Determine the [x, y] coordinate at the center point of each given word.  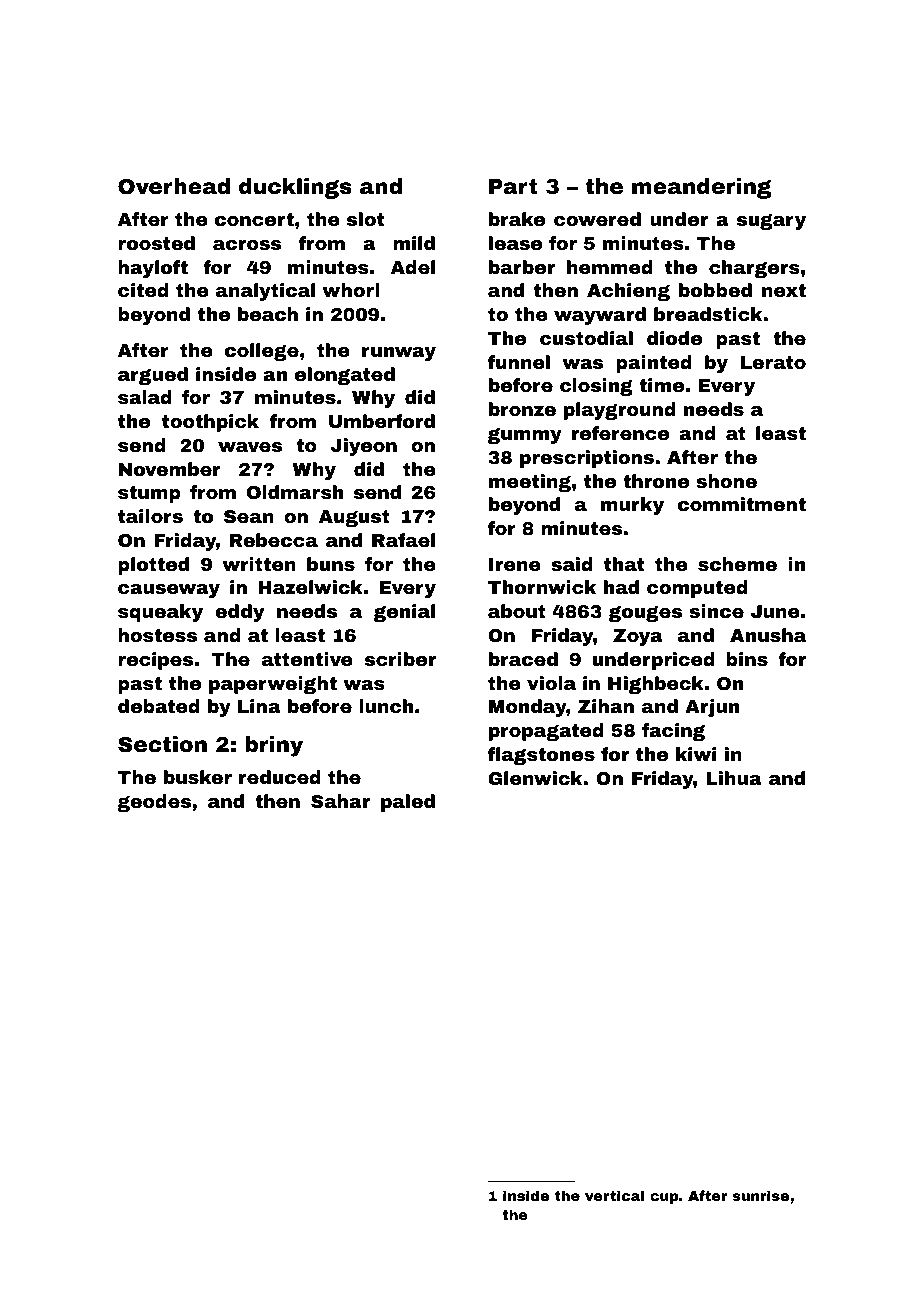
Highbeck [656, 685]
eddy [239, 613]
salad [145, 397]
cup [664, 1198]
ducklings [295, 188]
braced [523, 659]
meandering [701, 188]
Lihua [734, 778]
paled [408, 803]
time [661, 385]
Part [513, 186]
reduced [280, 777]
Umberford [382, 421]
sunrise [760, 1195]
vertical [615, 1195]
